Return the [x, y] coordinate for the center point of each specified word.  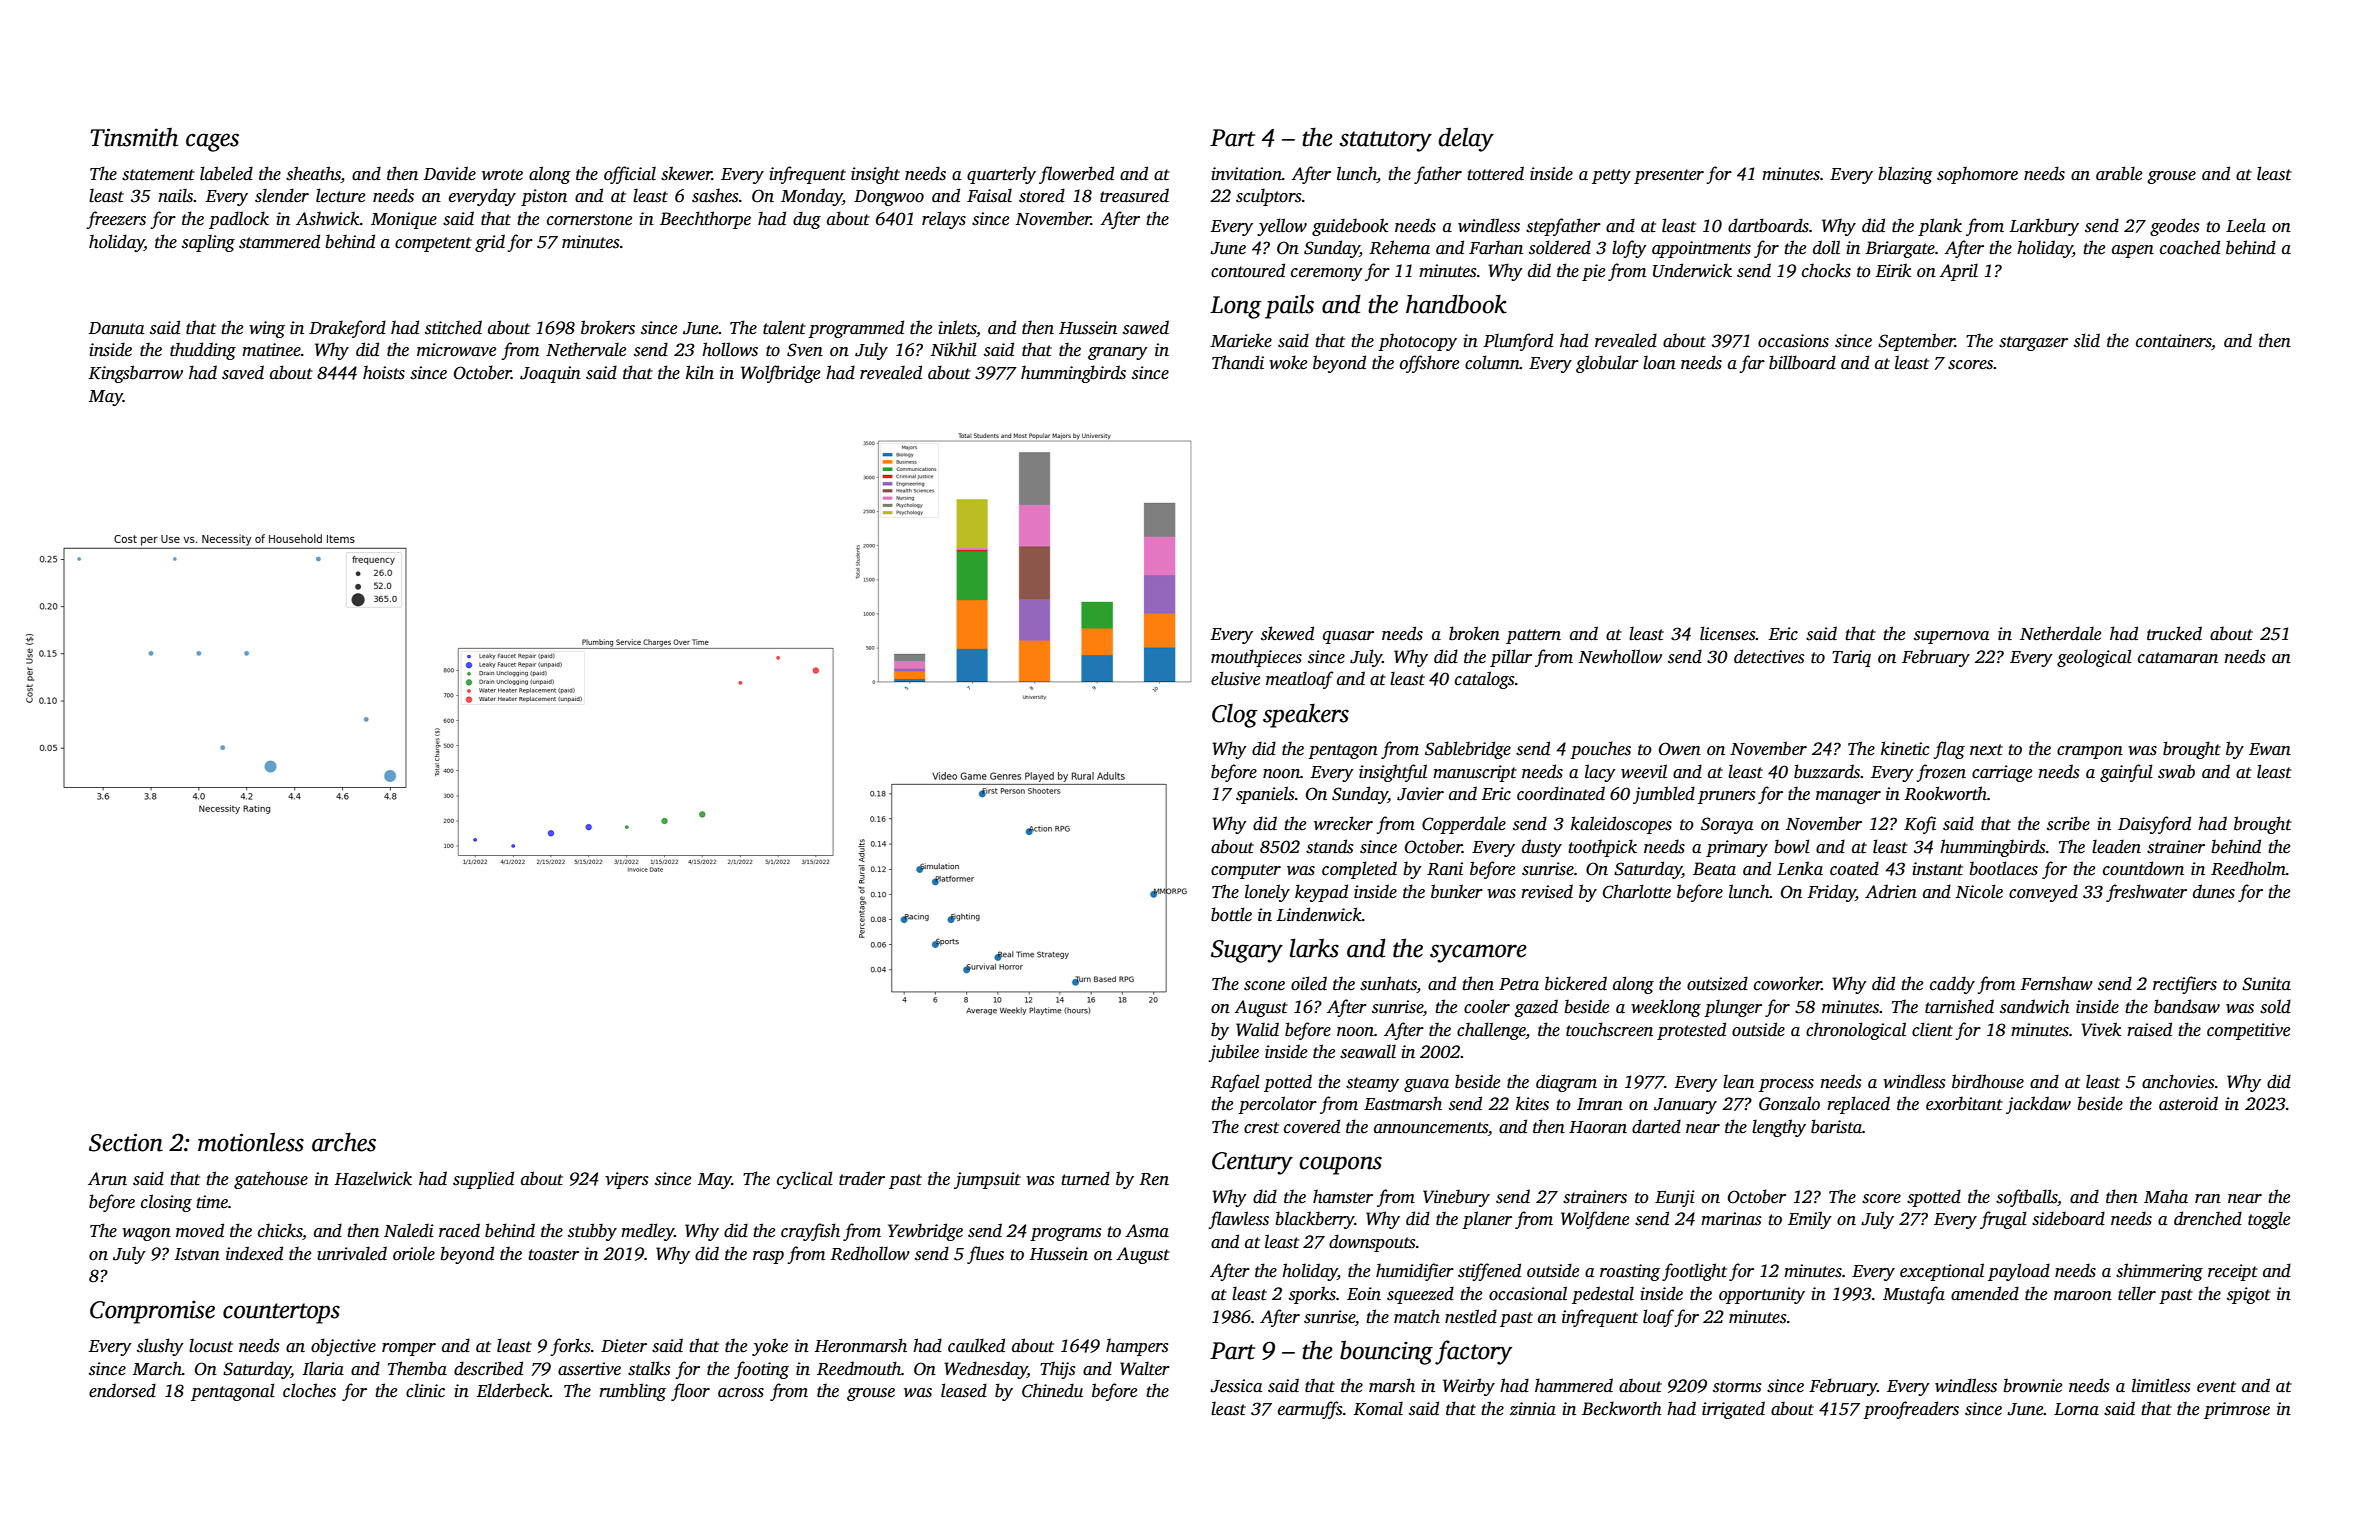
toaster [553, 1255]
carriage [2002, 773]
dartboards [1768, 225]
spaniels [1265, 795]
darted [1656, 1126]
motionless [251, 1142]
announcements [1431, 1128]
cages [212, 142]
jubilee [1233, 1053]
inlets [957, 327]
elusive [1235, 678]
